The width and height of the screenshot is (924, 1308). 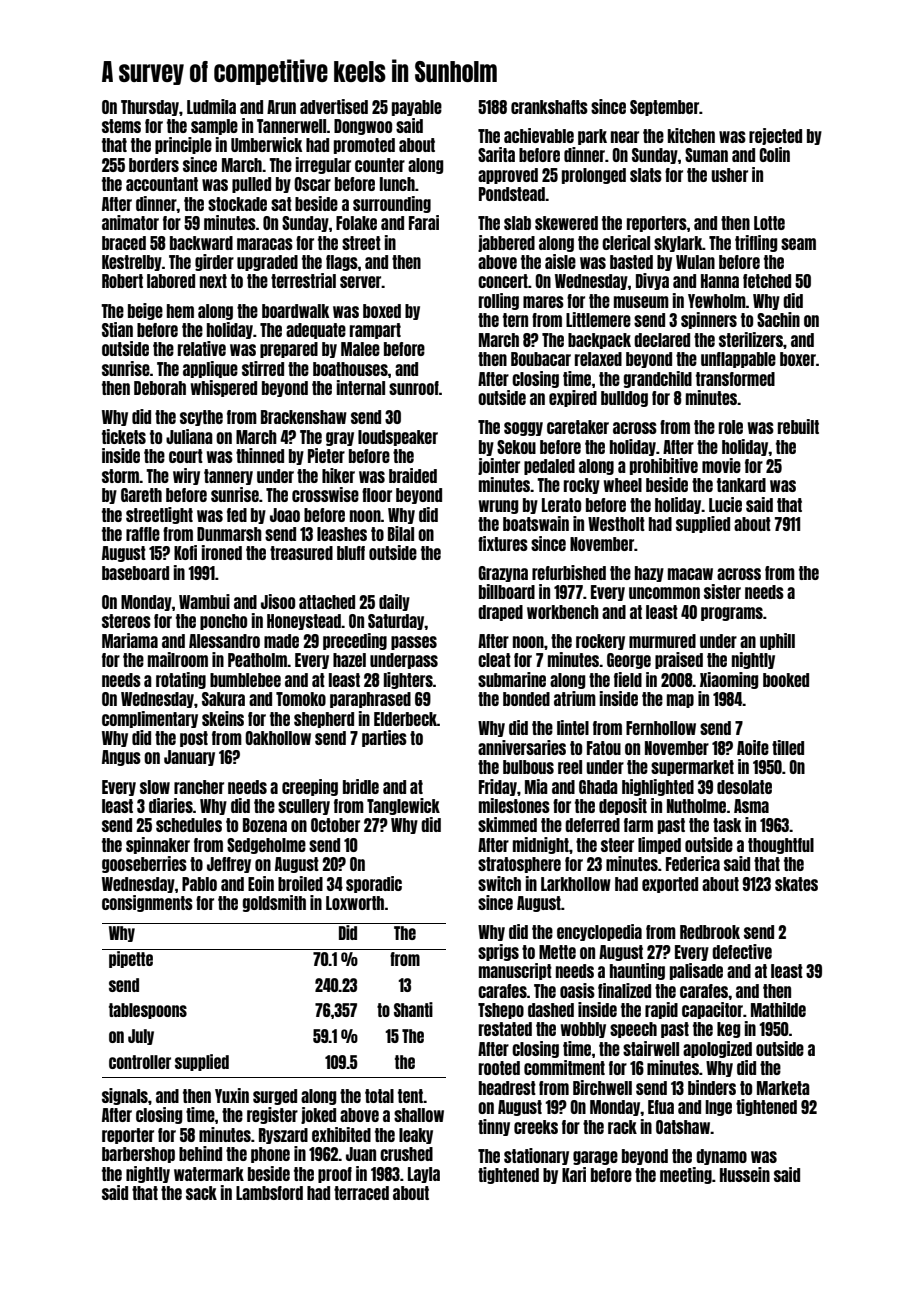 I want to click on boxer, so click(x=798, y=359).
